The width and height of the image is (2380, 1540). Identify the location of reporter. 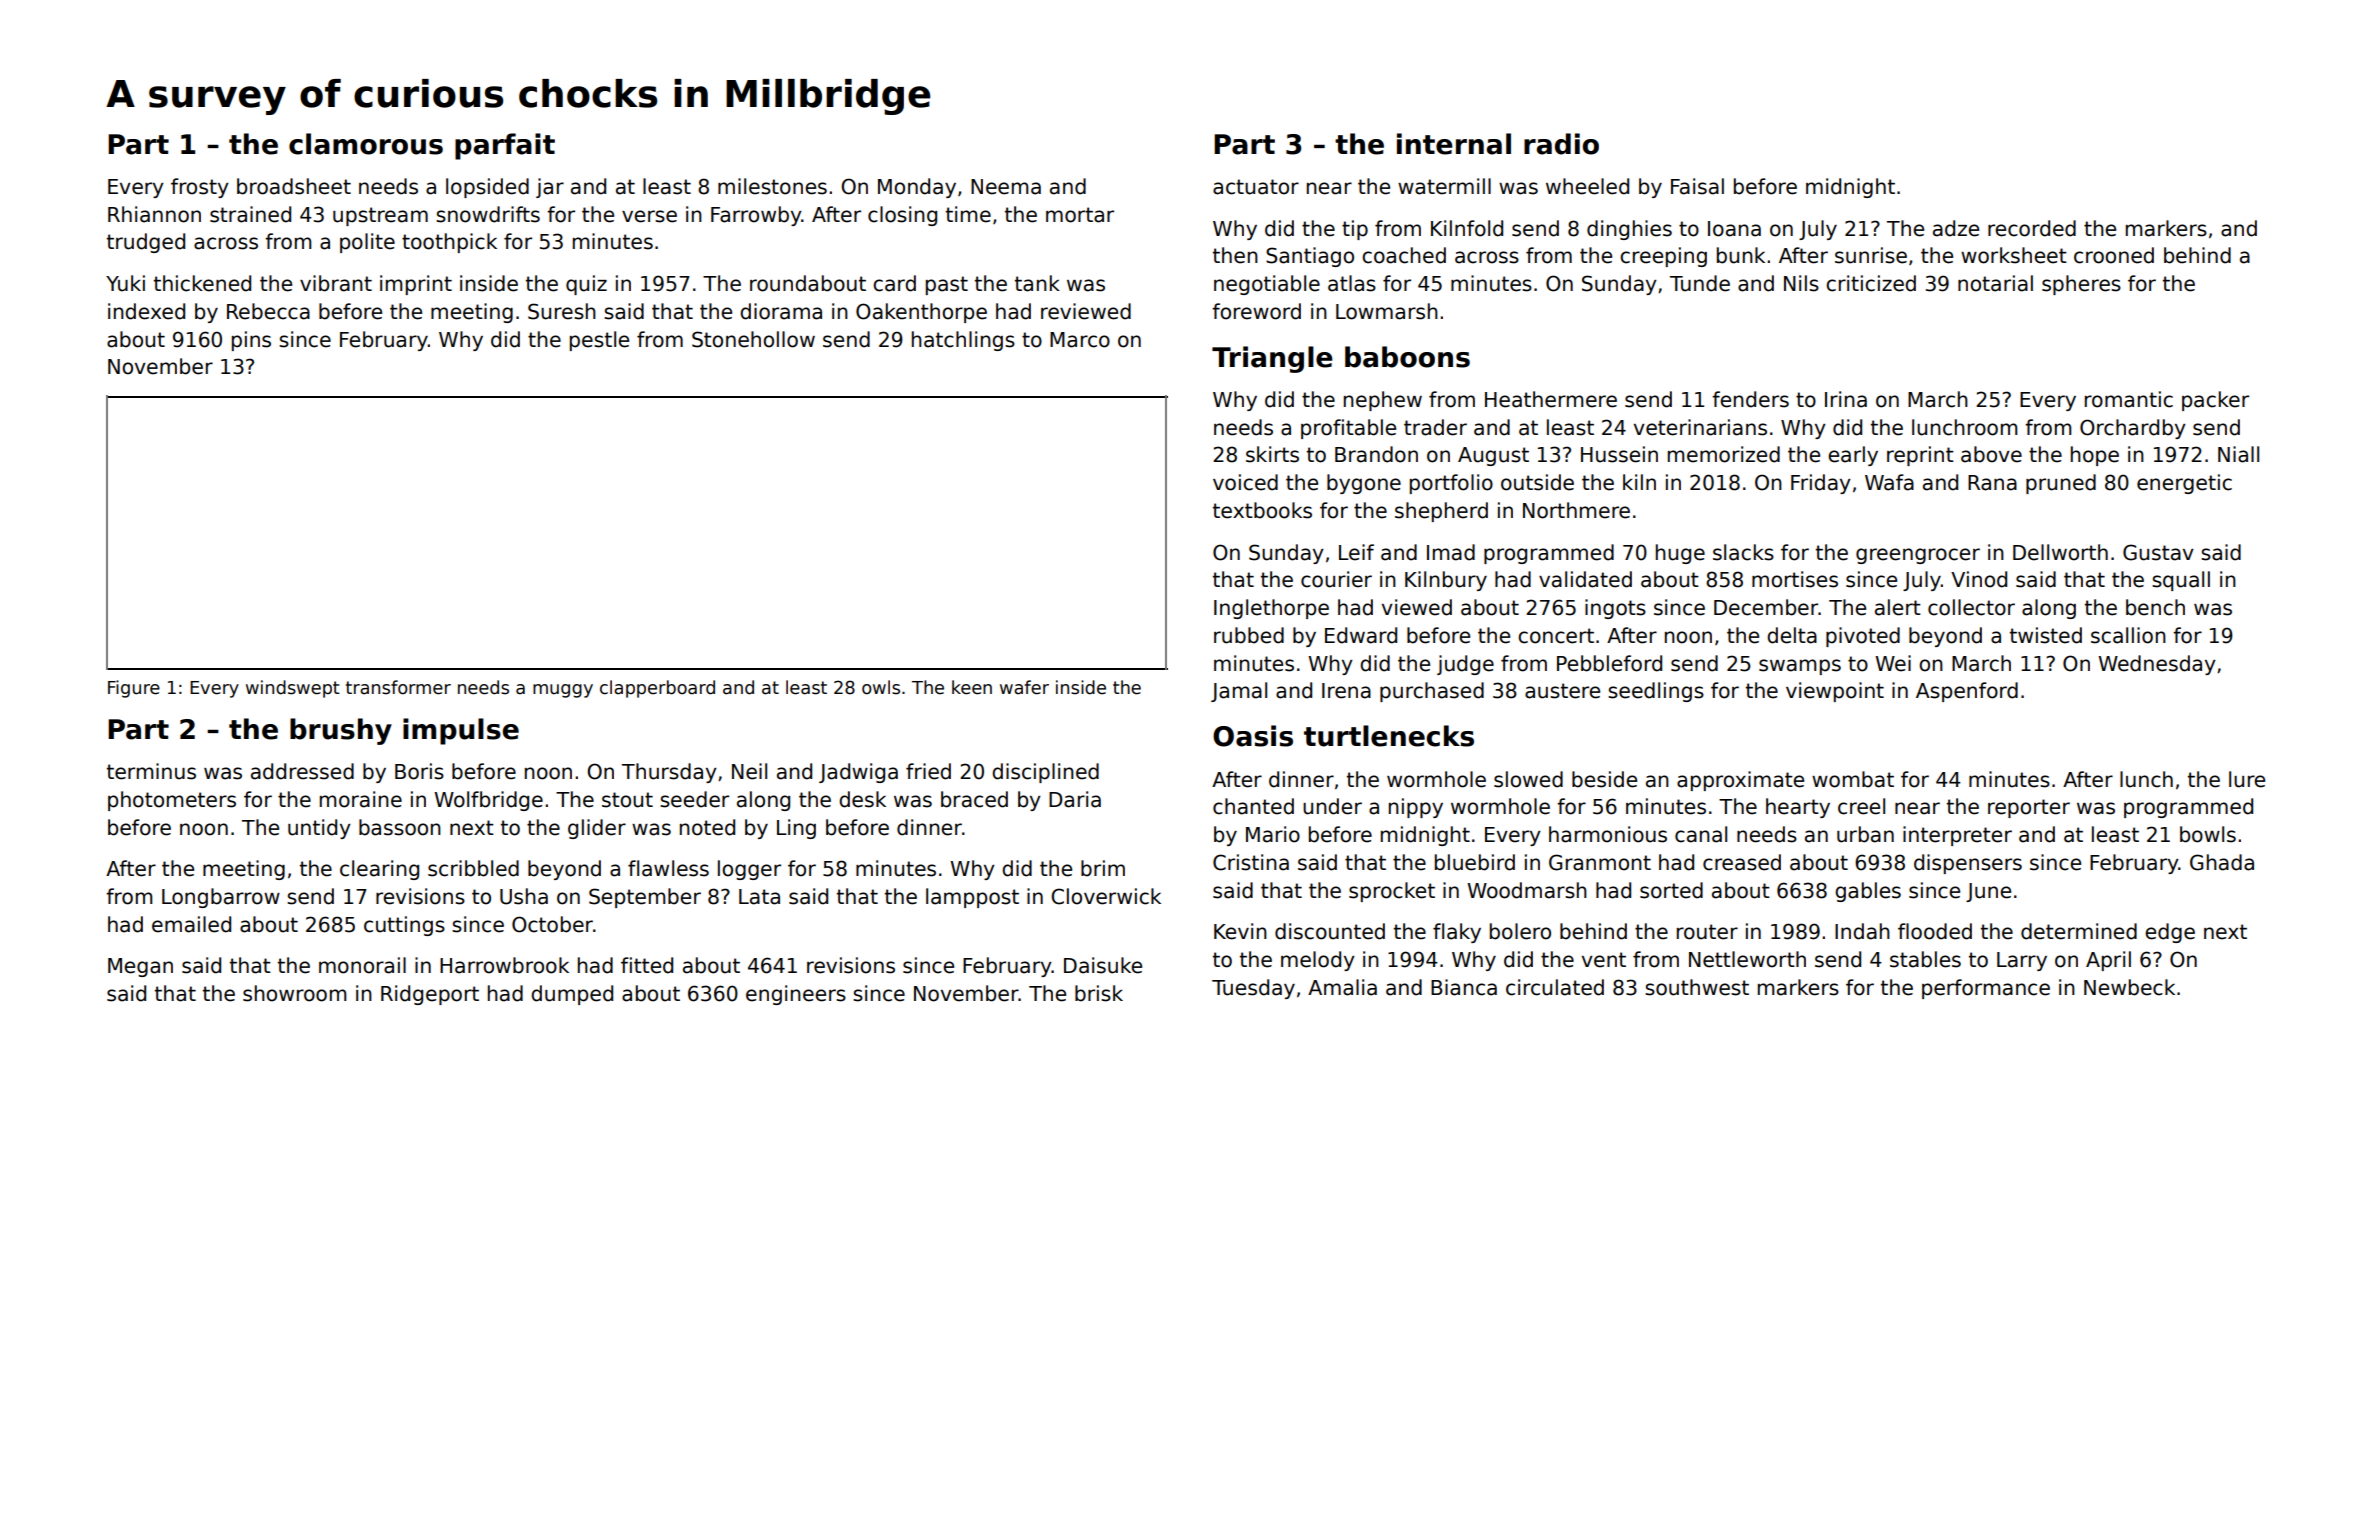
(2029, 808).
